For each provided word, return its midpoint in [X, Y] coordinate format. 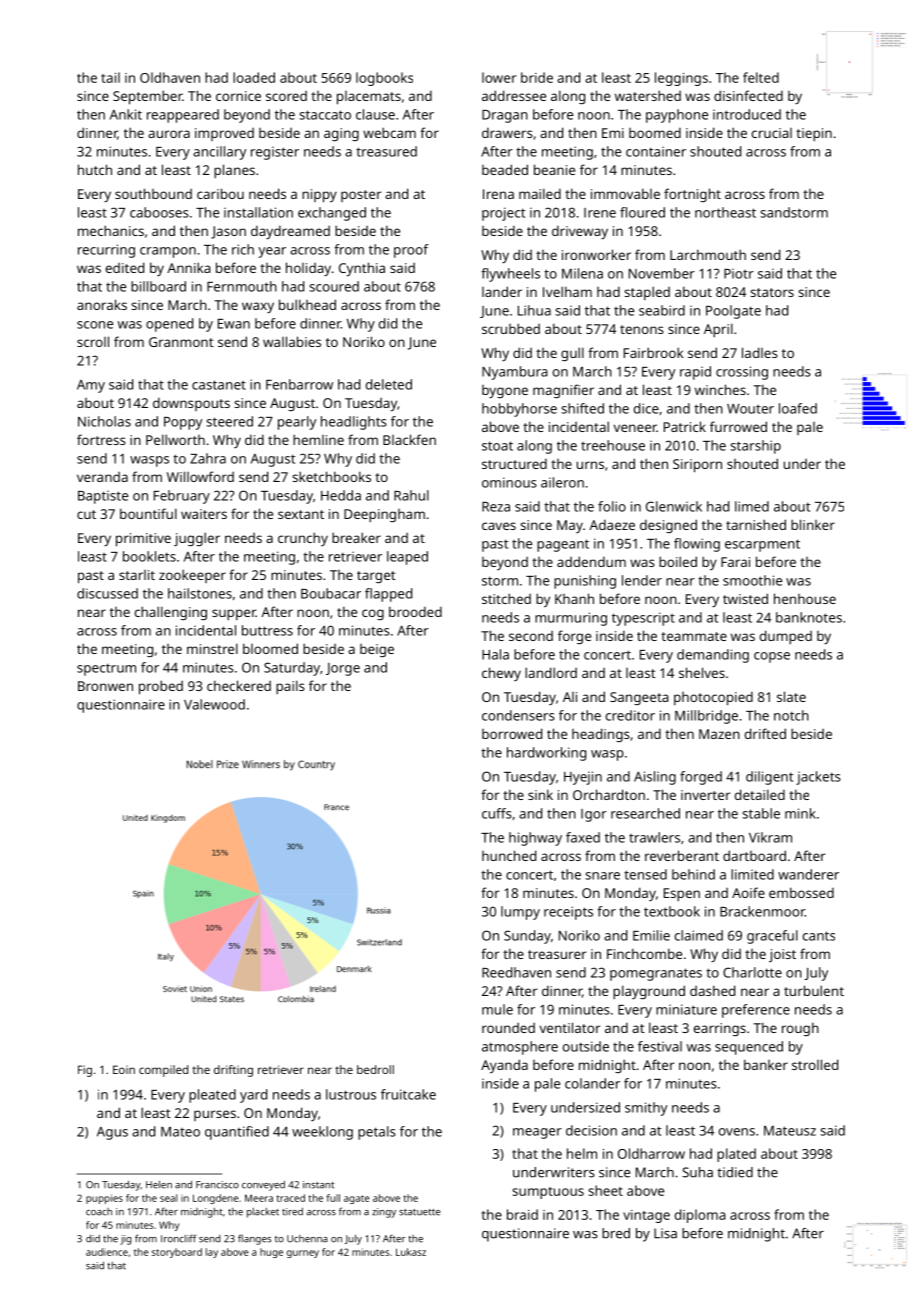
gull [572, 354]
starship [755, 447]
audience [107, 1252]
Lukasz [411, 1252]
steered [229, 421]
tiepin [814, 134]
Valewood [214, 704]
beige [377, 650]
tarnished [756, 524]
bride [537, 77]
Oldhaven [170, 77]
